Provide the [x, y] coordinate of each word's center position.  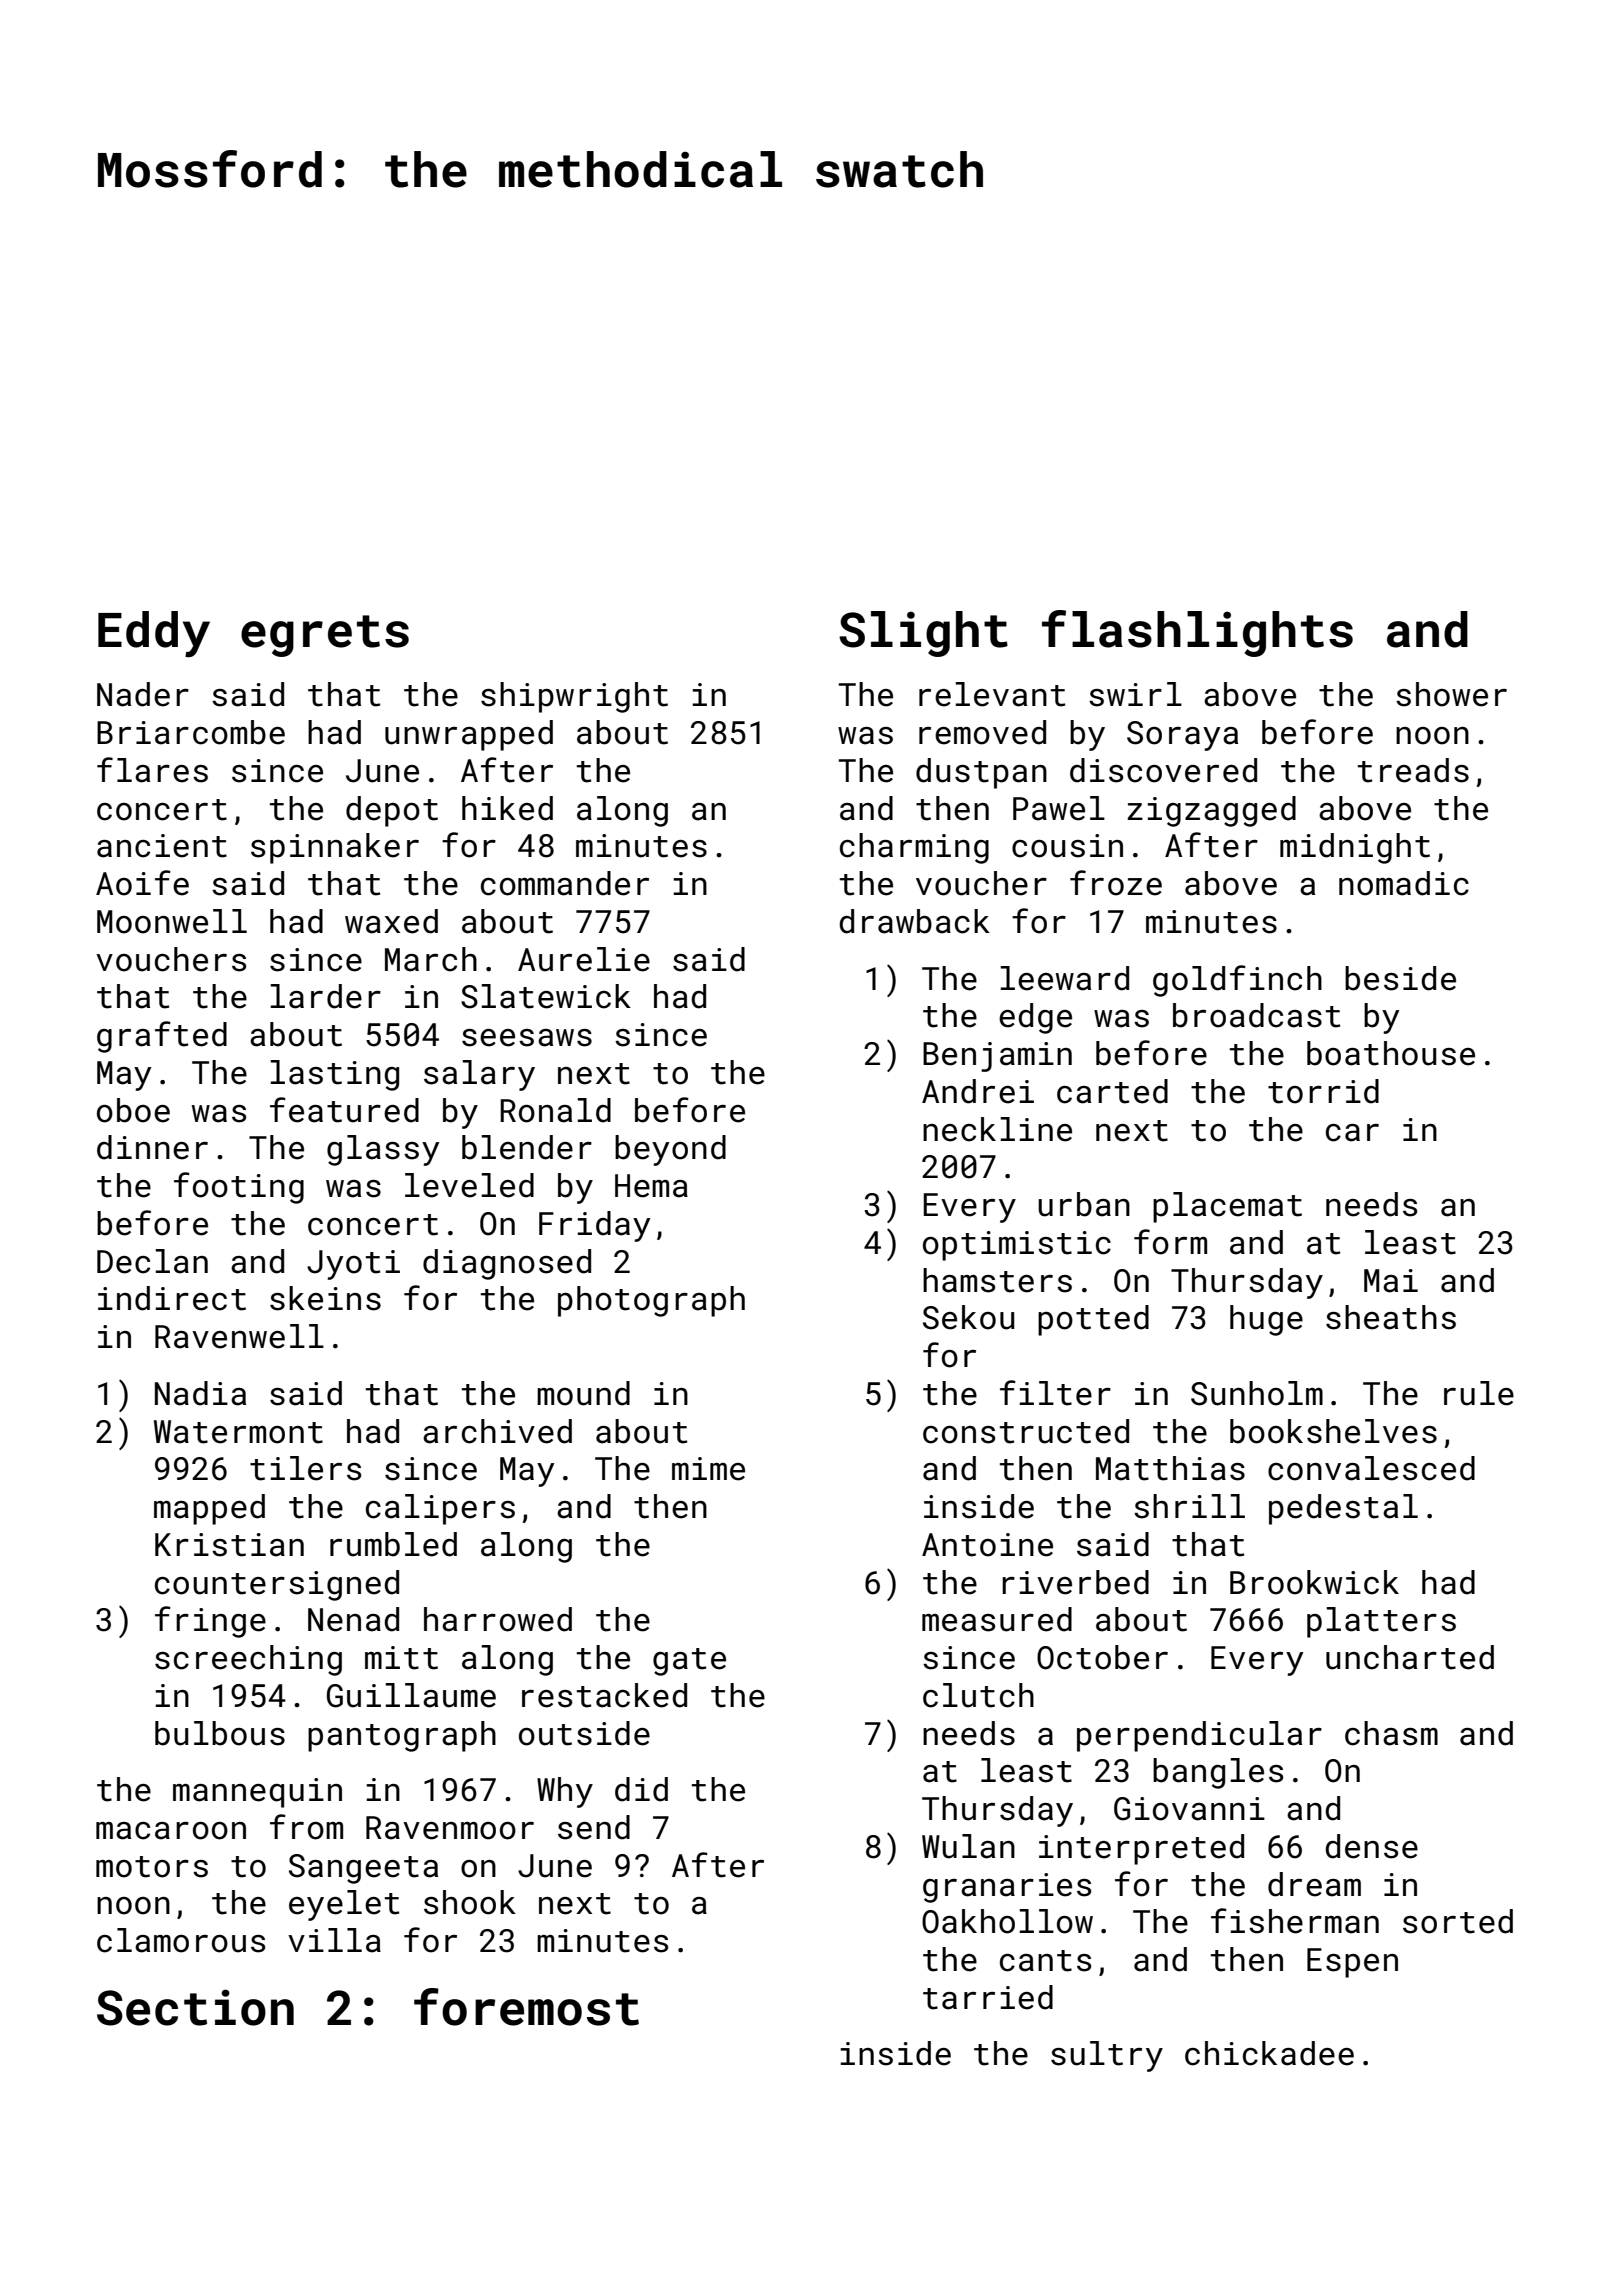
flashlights [1197, 633]
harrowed [498, 1619]
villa [334, 1940]
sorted [1458, 1921]
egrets [325, 636]
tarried [988, 1997]
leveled [469, 1185]
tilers [305, 1468]
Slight [923, 634]
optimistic [1017, 1246]
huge [1266, 1320]
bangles [1218, 1773]
